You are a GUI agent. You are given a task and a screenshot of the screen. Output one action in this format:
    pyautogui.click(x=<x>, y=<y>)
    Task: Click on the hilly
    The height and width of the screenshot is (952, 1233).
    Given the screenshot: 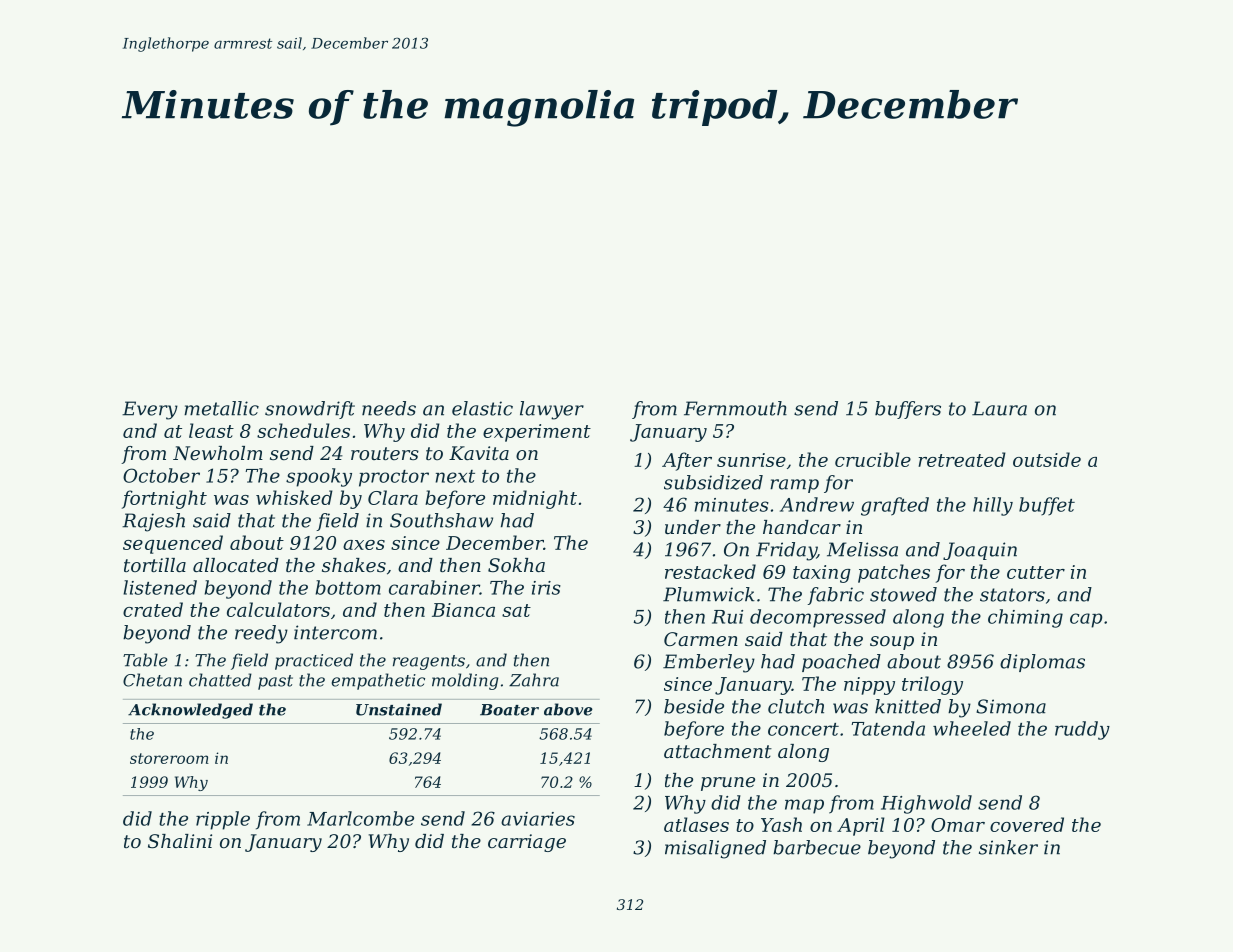 What is the action you would take?
    pyautogui.click(x=993, y=506)
